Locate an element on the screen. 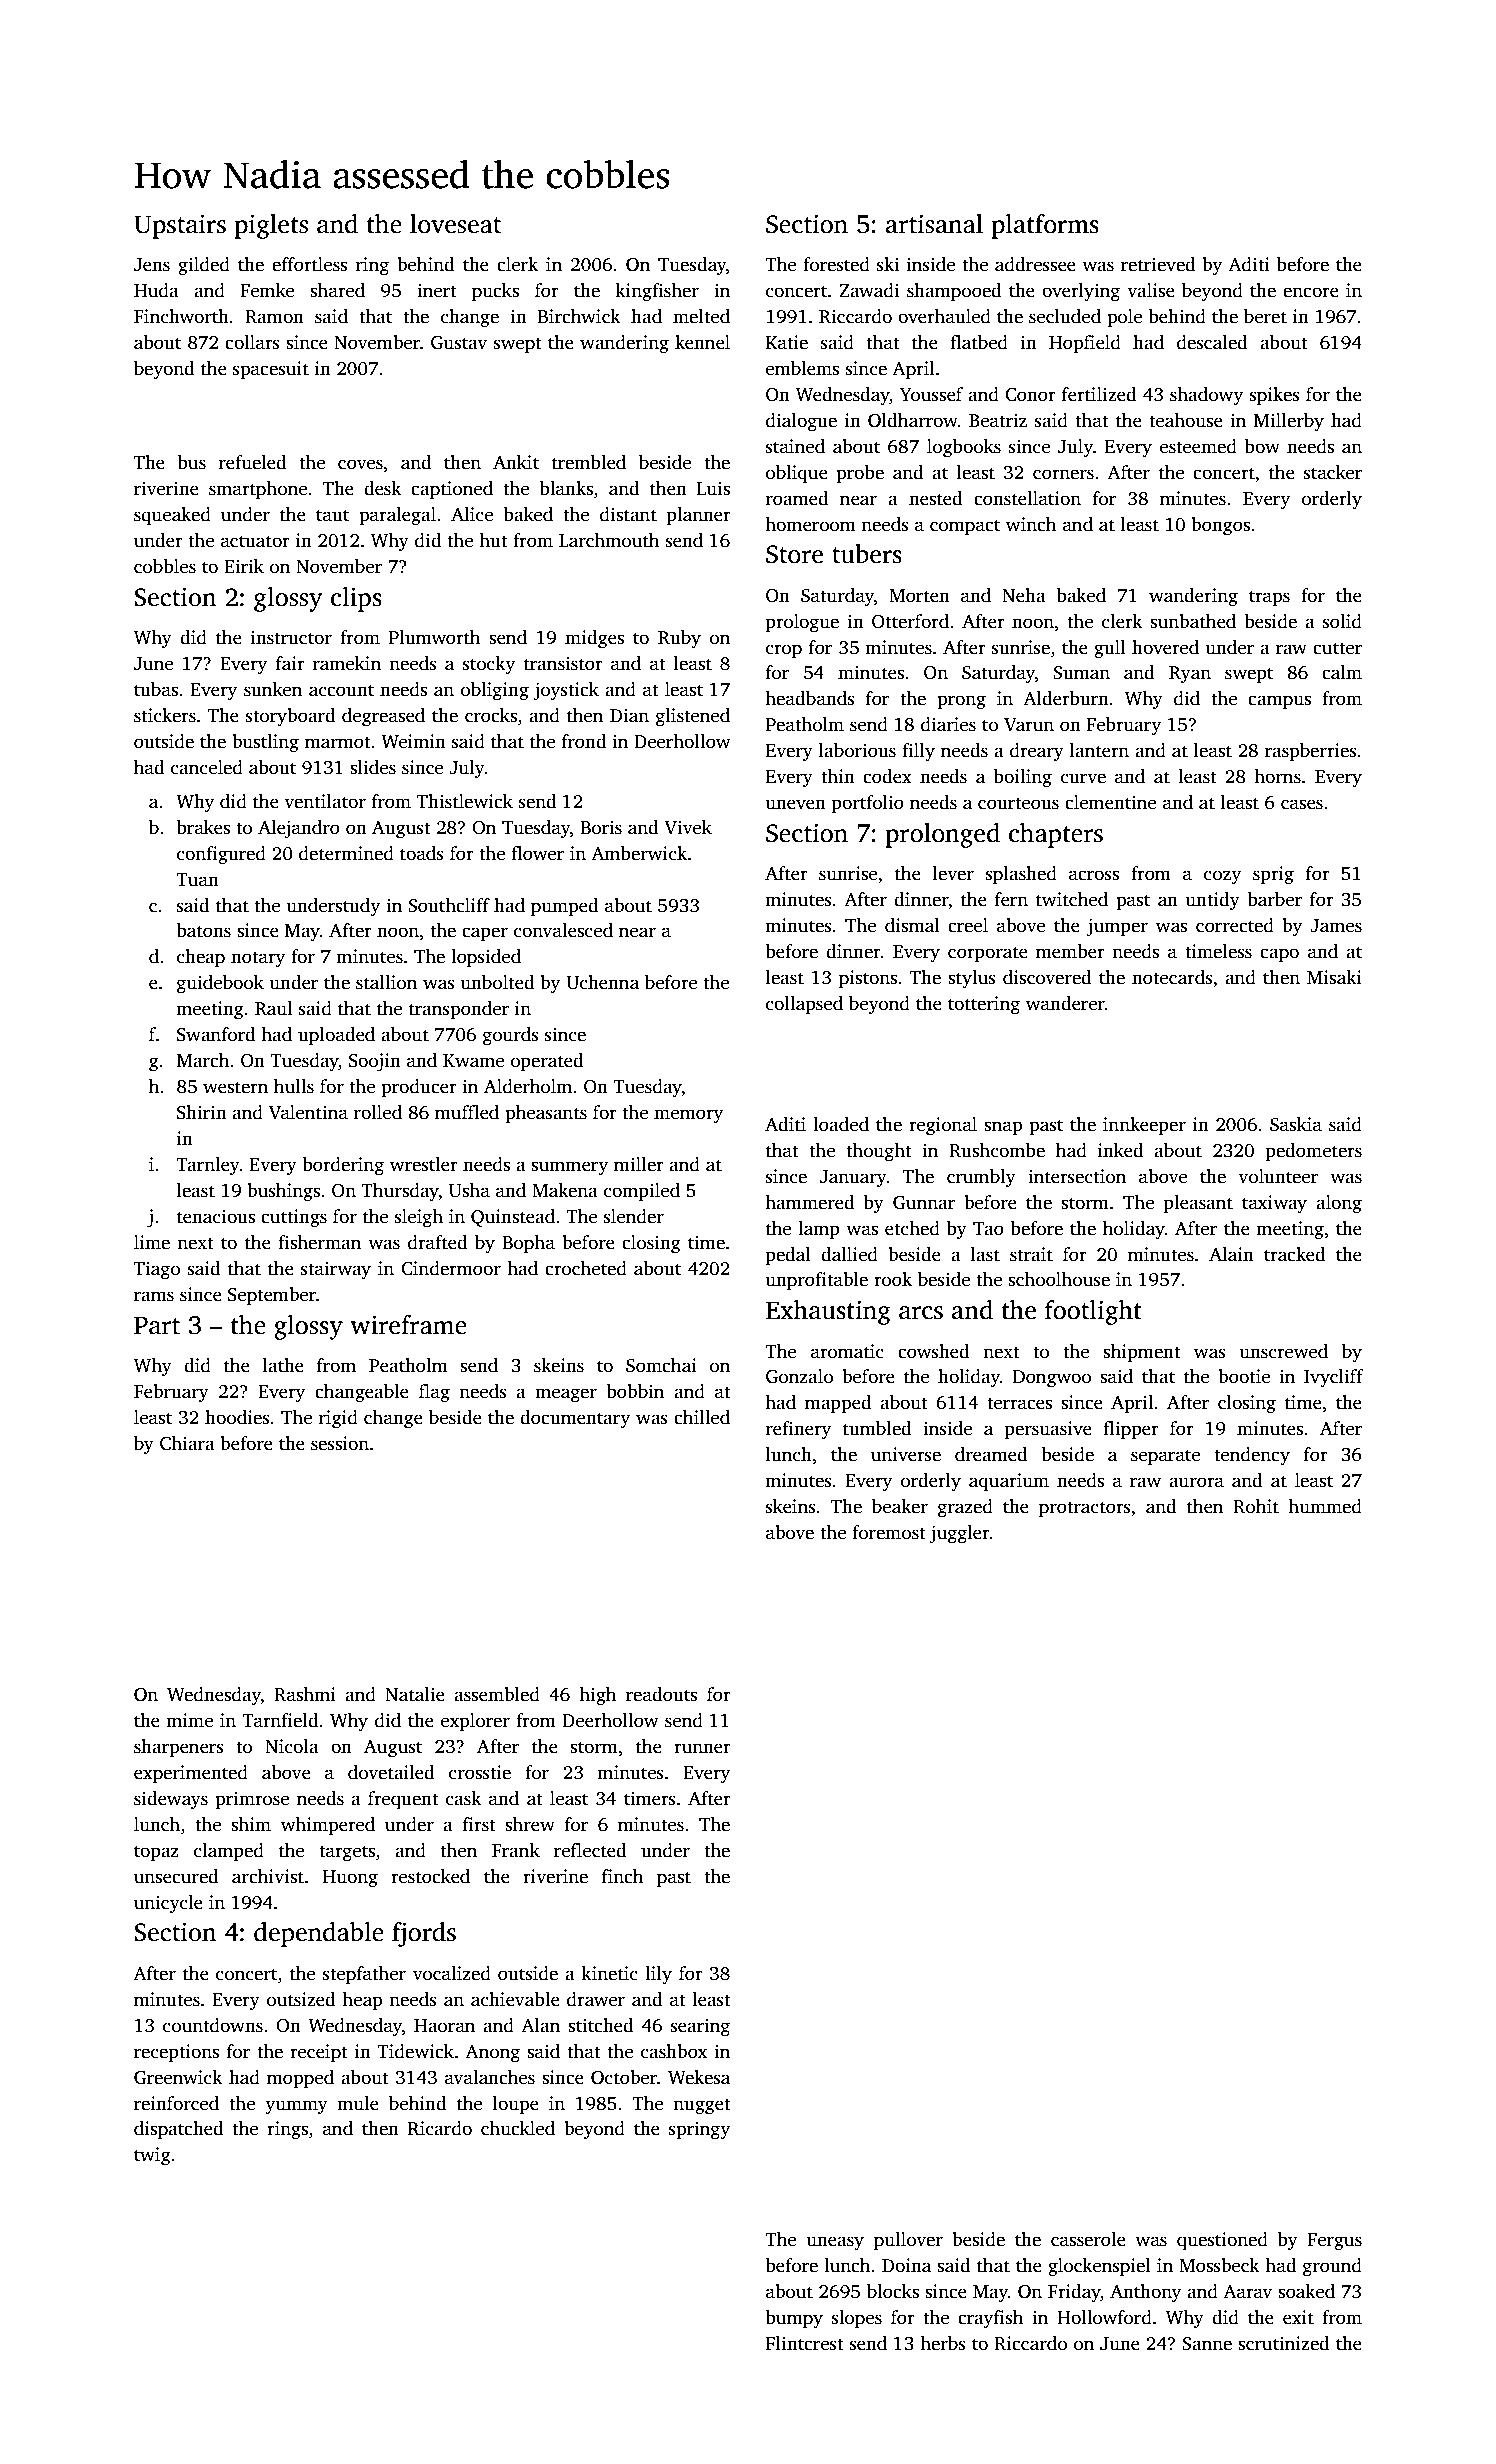  summery is located at coordinates (569, 1168).
